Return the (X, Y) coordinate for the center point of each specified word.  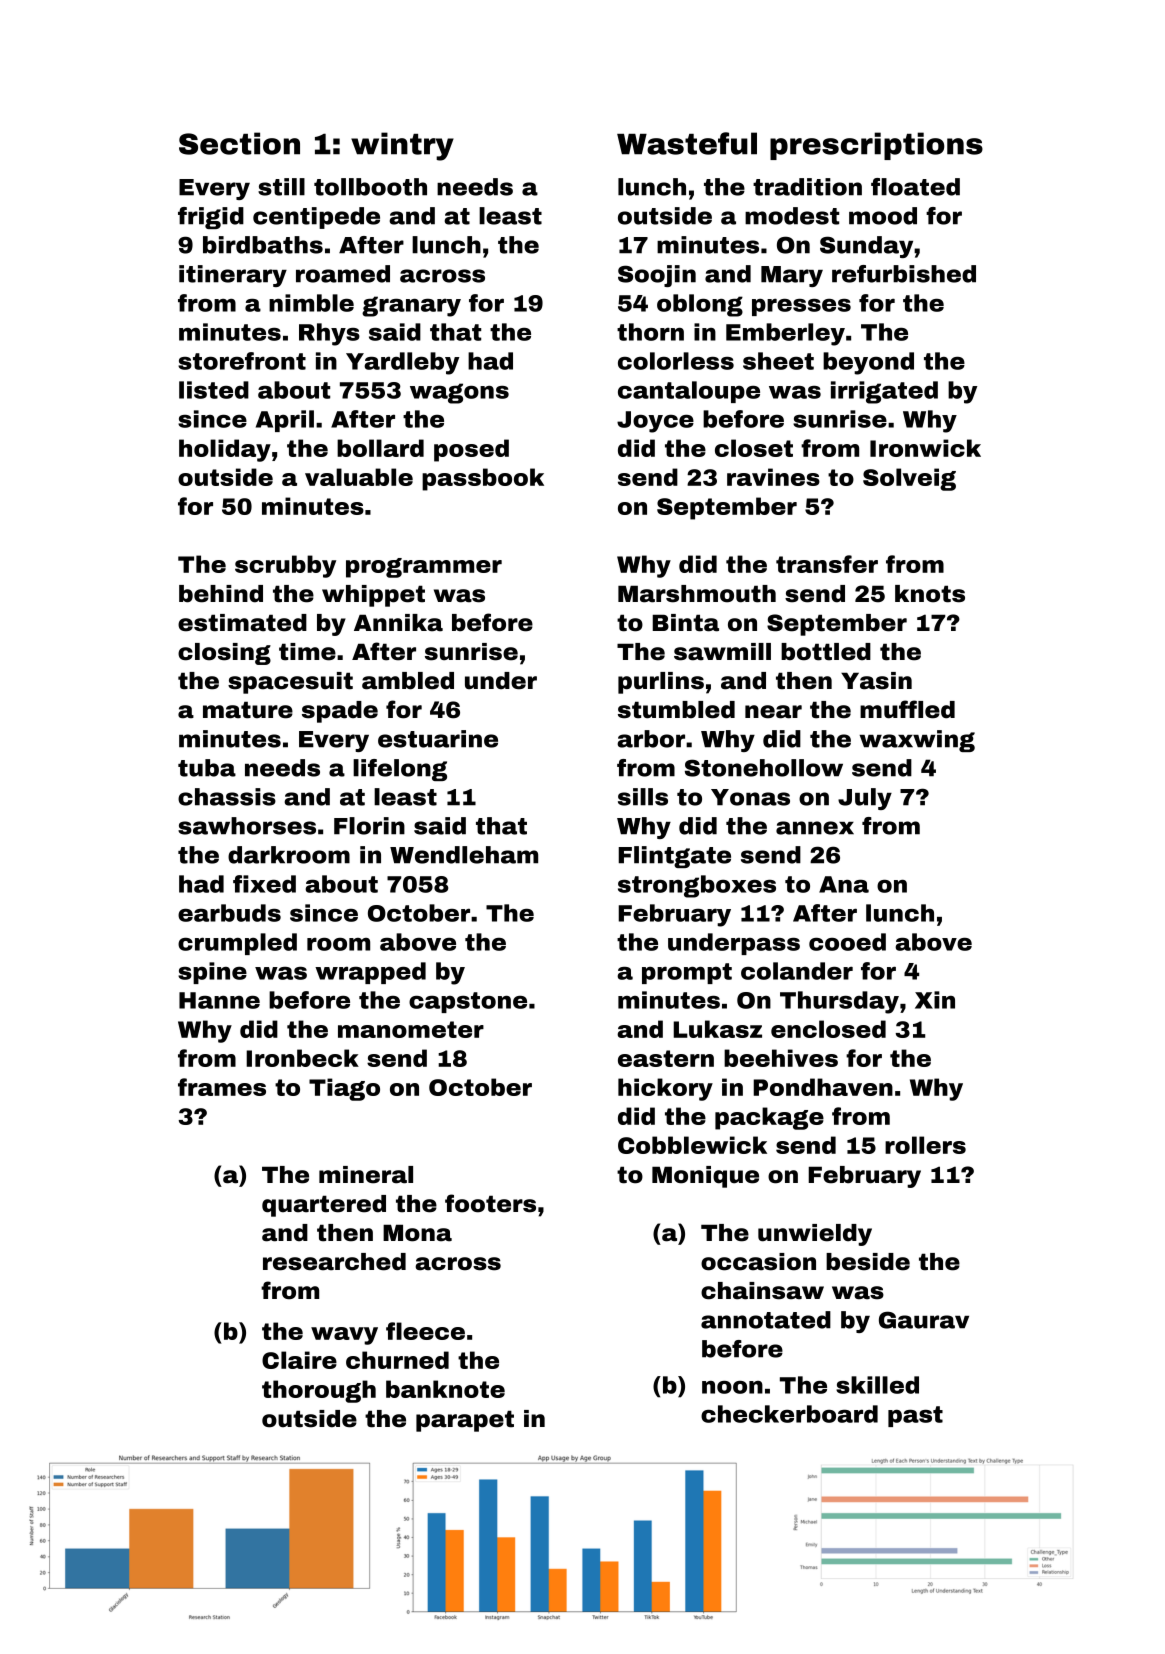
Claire (299, 1360)
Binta (685, 623)
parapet (465, 1421)
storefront (242, 361)
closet (754, 448)
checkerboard (789, 1414)
